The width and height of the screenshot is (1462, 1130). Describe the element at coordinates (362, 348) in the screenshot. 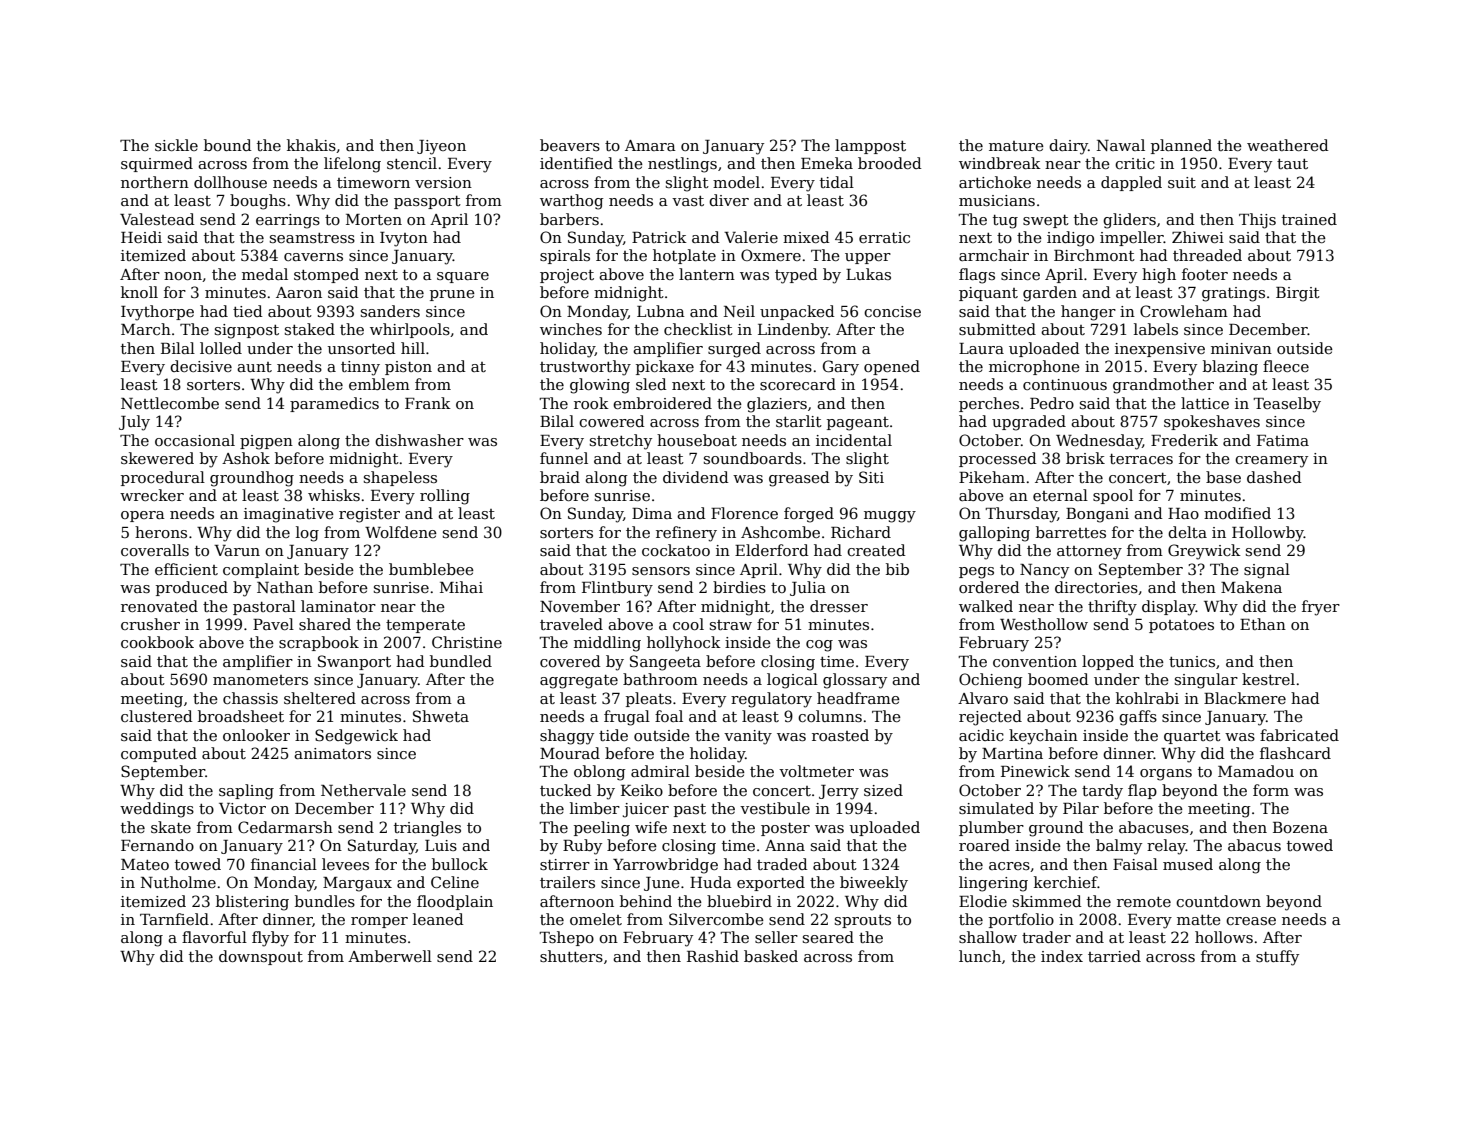

I see `unsorted` at that location.
